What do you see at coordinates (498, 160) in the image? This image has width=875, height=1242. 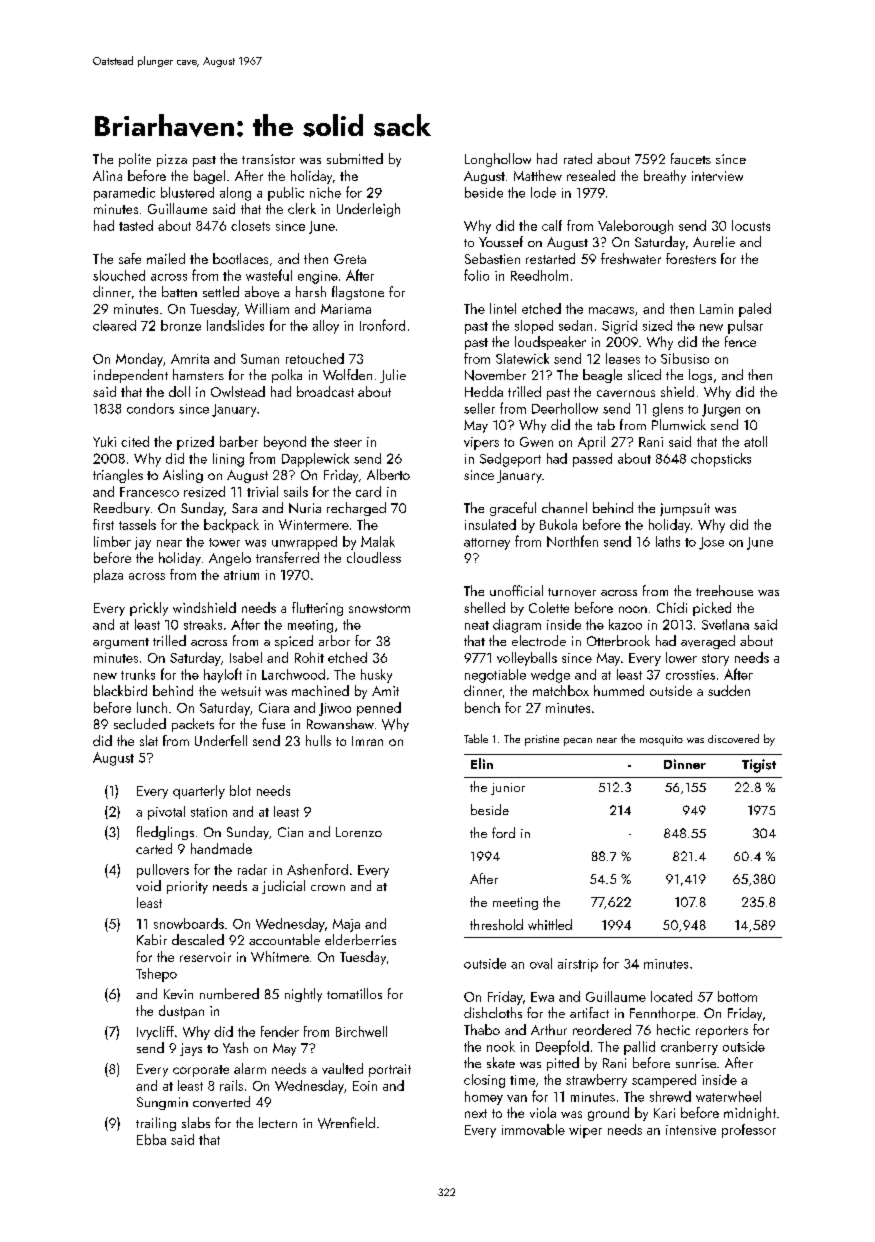 I see `Longhollow` at bounding box center [498, 160].
